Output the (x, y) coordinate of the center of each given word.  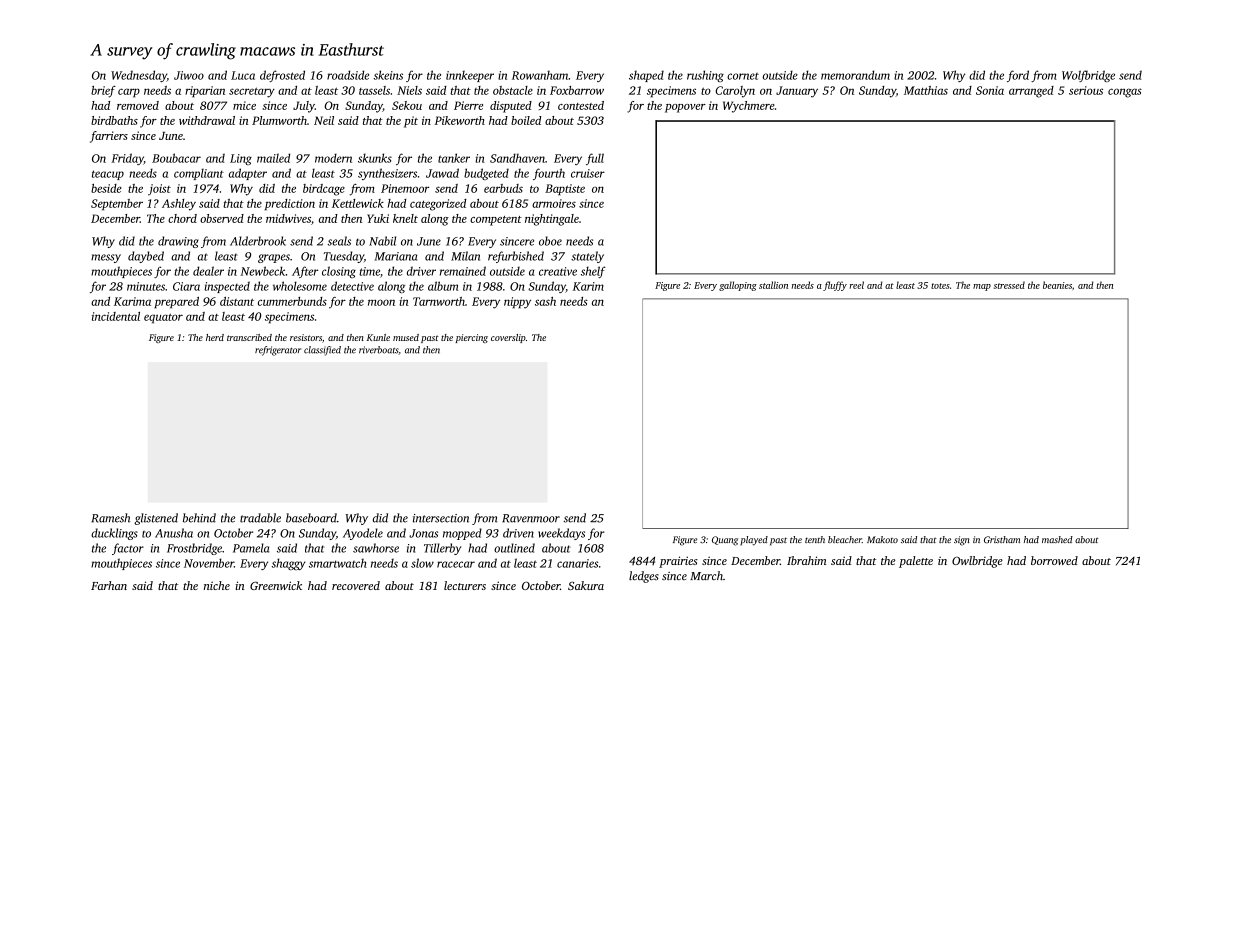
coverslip (508, 338)
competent (496, 221)
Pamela (251, 548)
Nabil (382, 241)
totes (940, 286)
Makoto (882, 539)
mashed (1057, 539)
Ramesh (110, 518)
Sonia (990, 90)
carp (129, 93)
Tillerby (442, 549)
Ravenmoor (531, 518)
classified (322, 351)
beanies (1057, 285)
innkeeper (470, 76)
